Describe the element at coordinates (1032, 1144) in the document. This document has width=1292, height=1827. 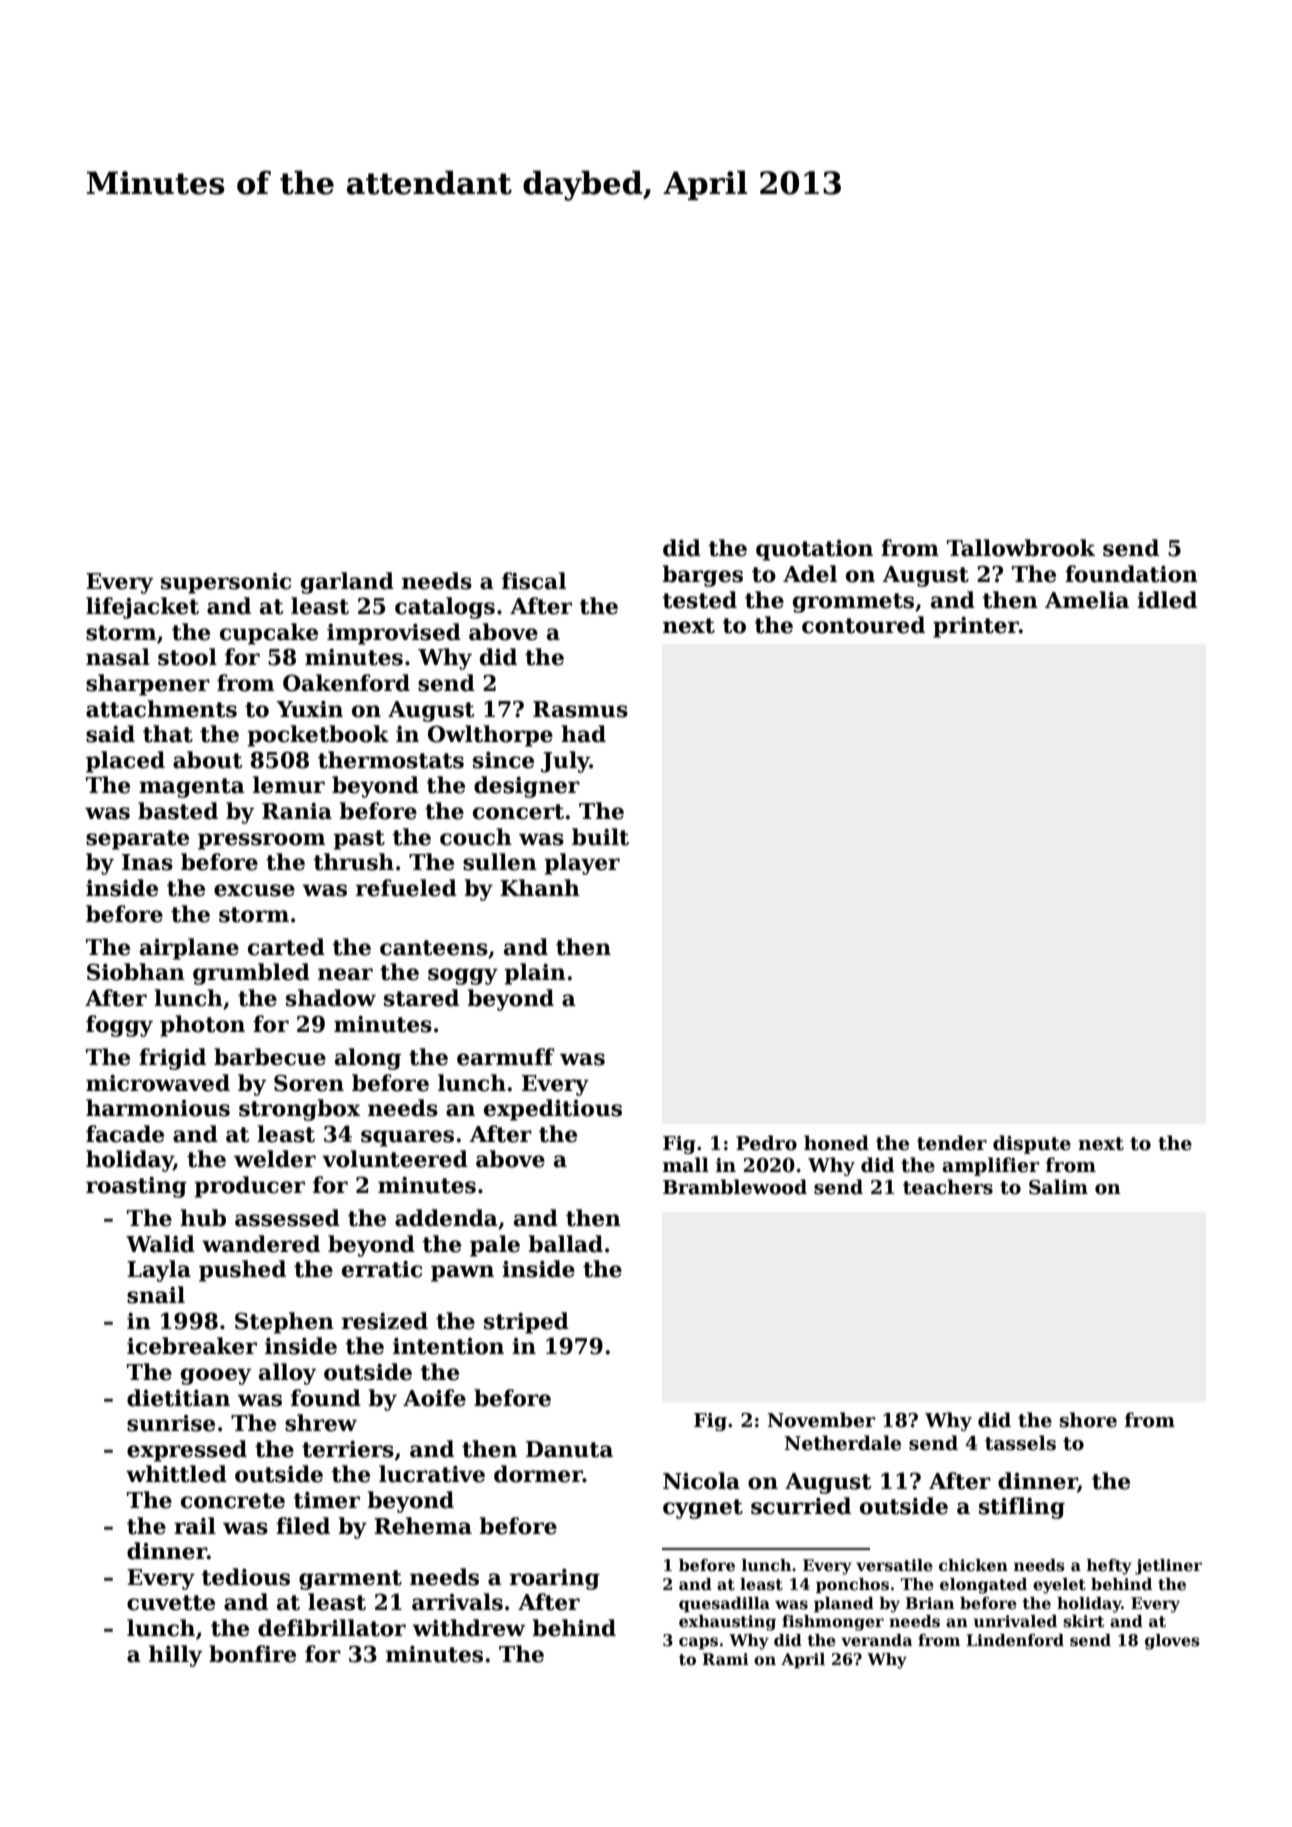
I see `dispute` at that location.
